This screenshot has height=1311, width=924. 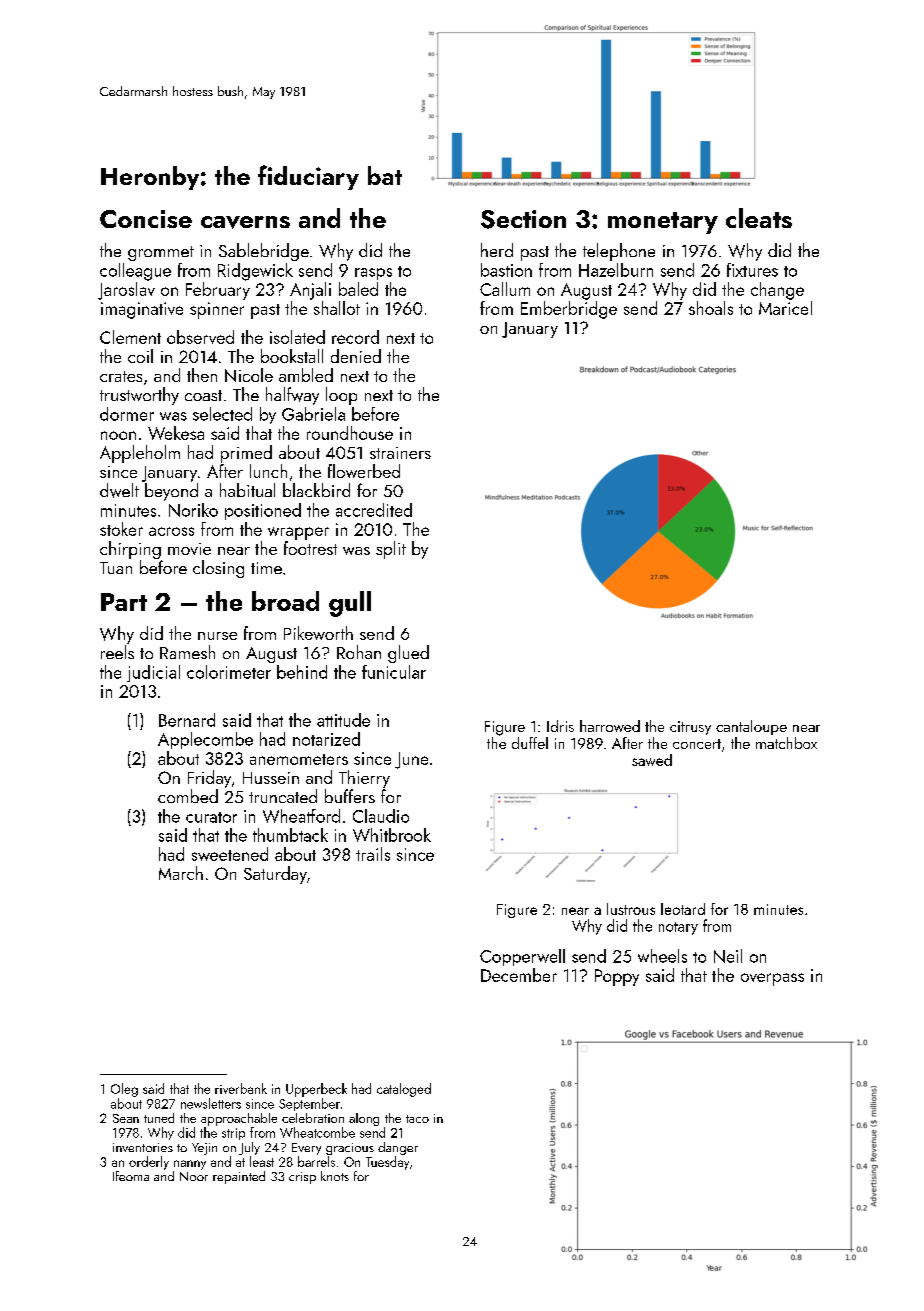 I want to click on grommet, so click(x=161, y=253).
